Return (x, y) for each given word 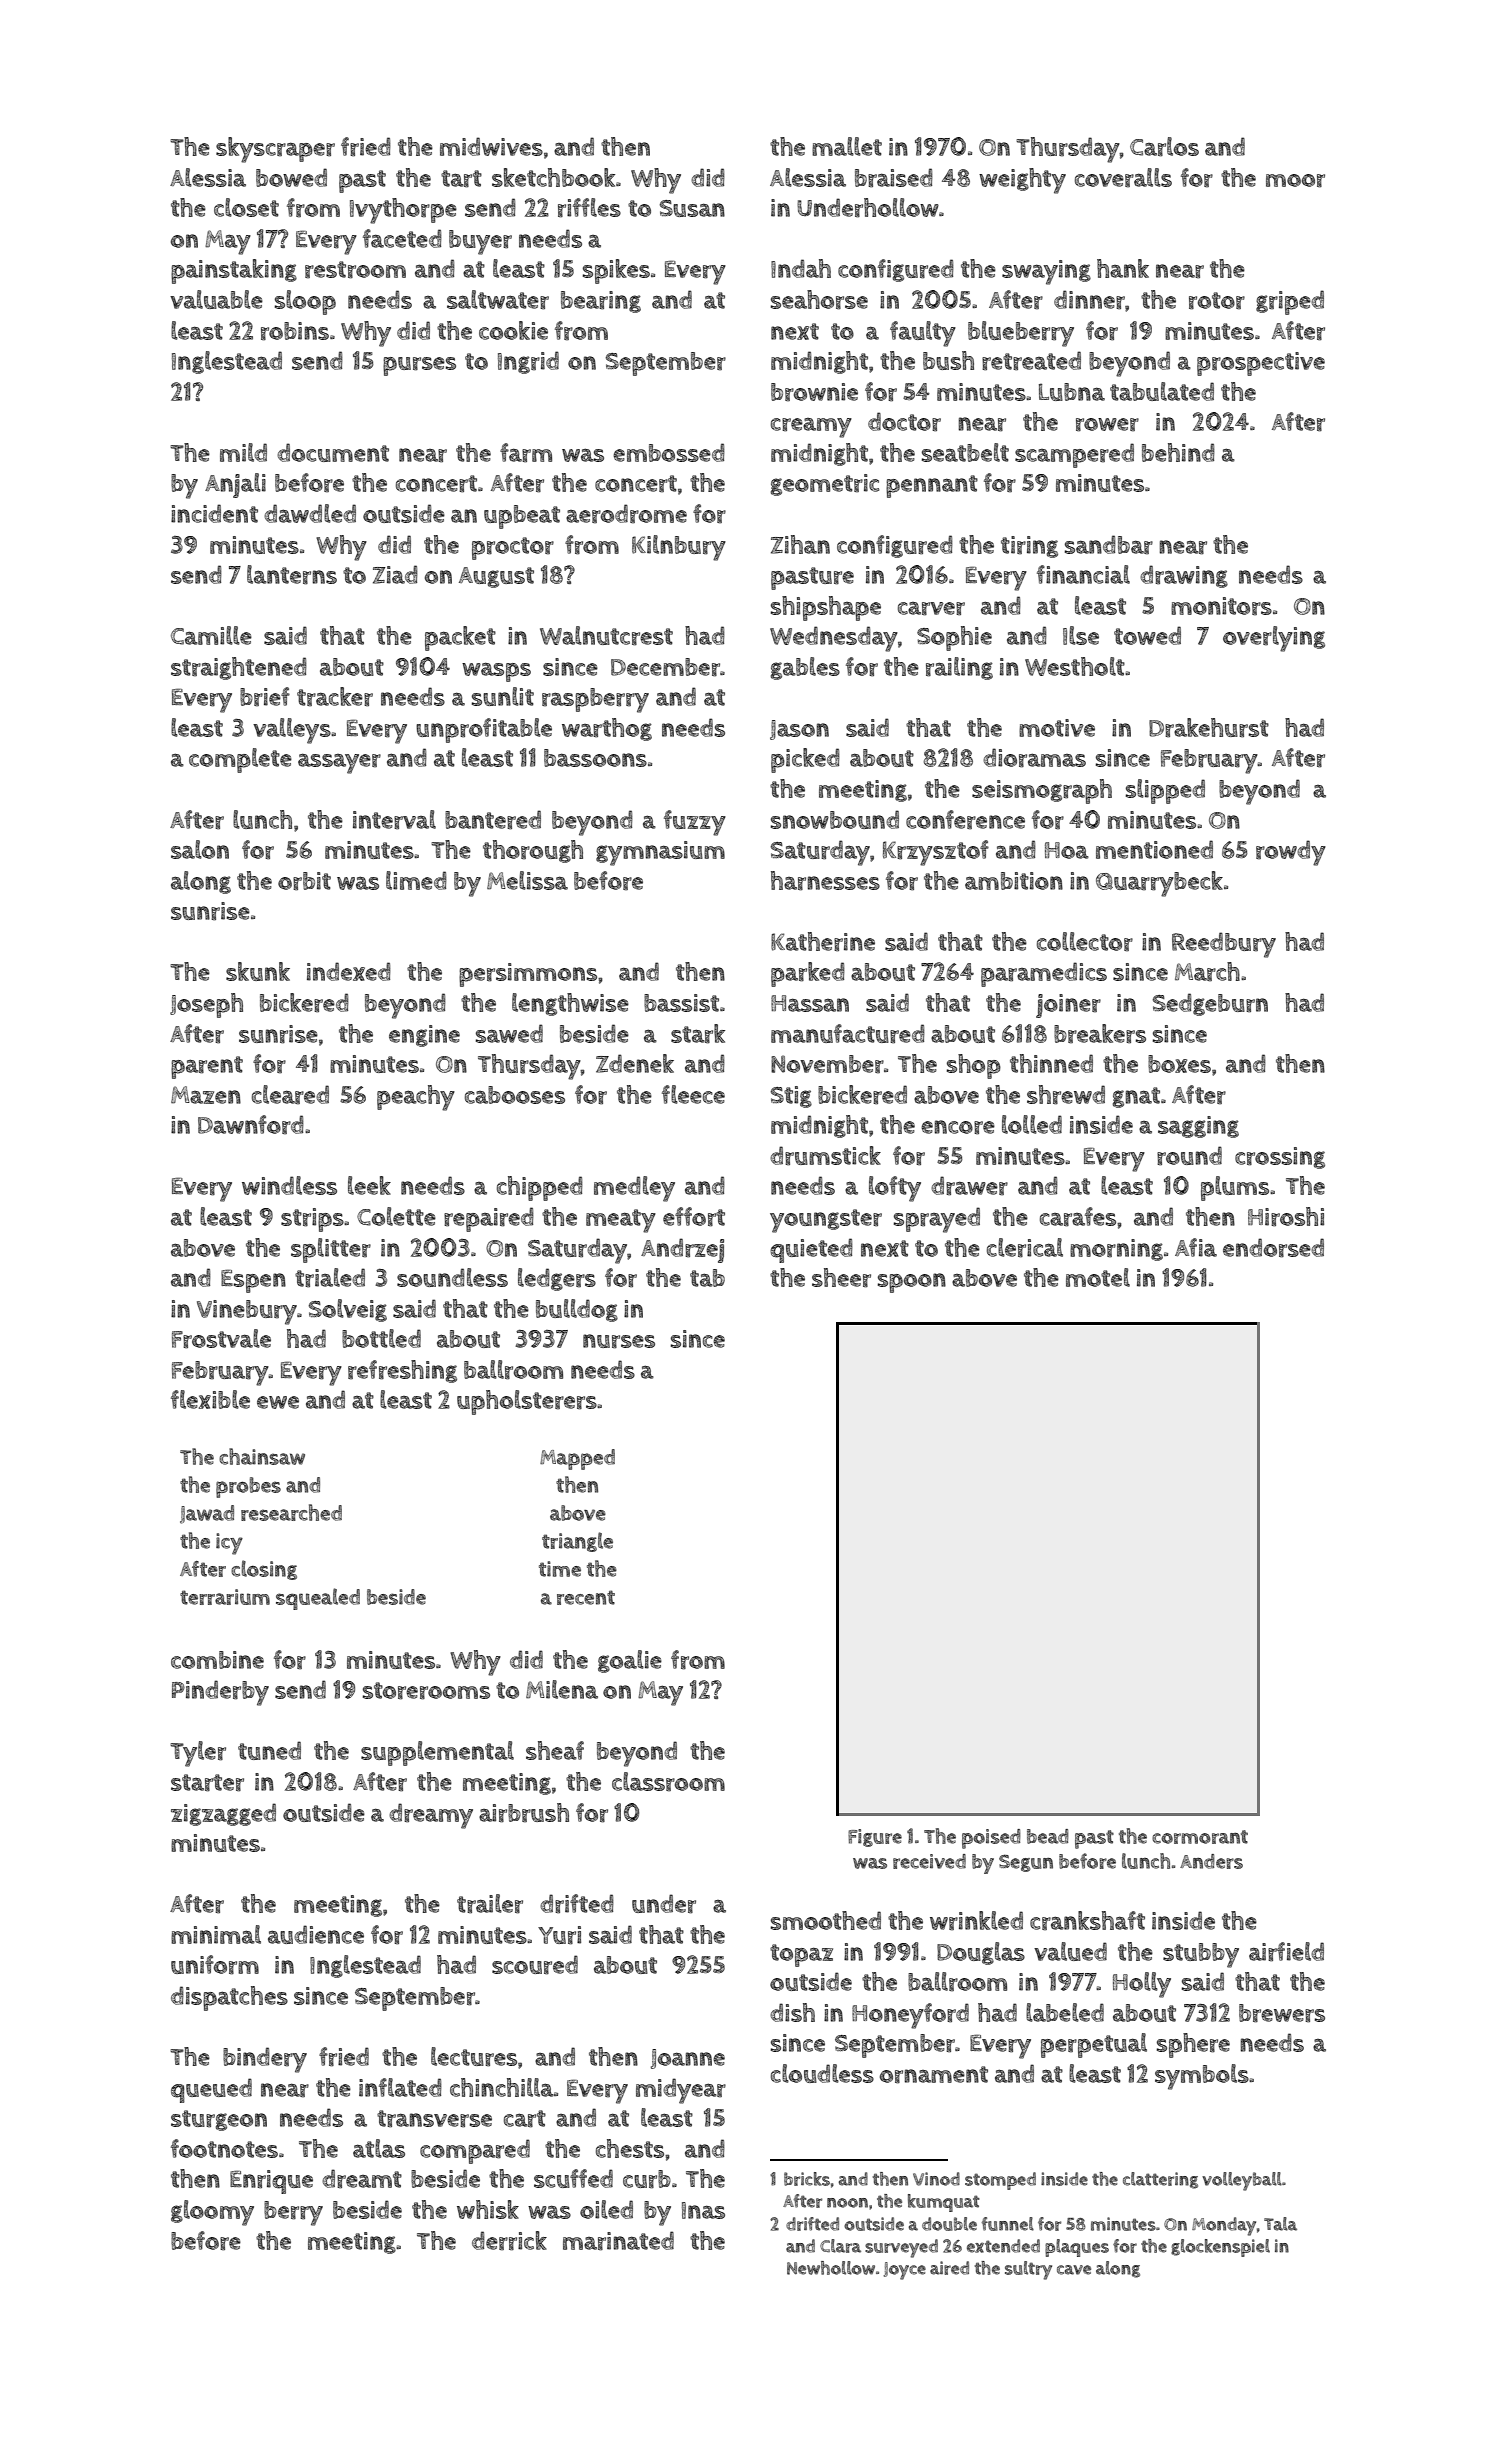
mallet (847, 146)
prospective (1261, 364)
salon (200, 849)
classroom (668, 1782)
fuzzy (695, 823)
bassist (681, 1003)
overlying (1274, 639)
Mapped (577, 1459)
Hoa (1067, 850)
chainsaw (262, 1456)
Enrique (271, 2182)
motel (1098, 1277)
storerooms (426, 1691)
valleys (292, 731)
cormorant (1200, 1837)
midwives (491, 146)
